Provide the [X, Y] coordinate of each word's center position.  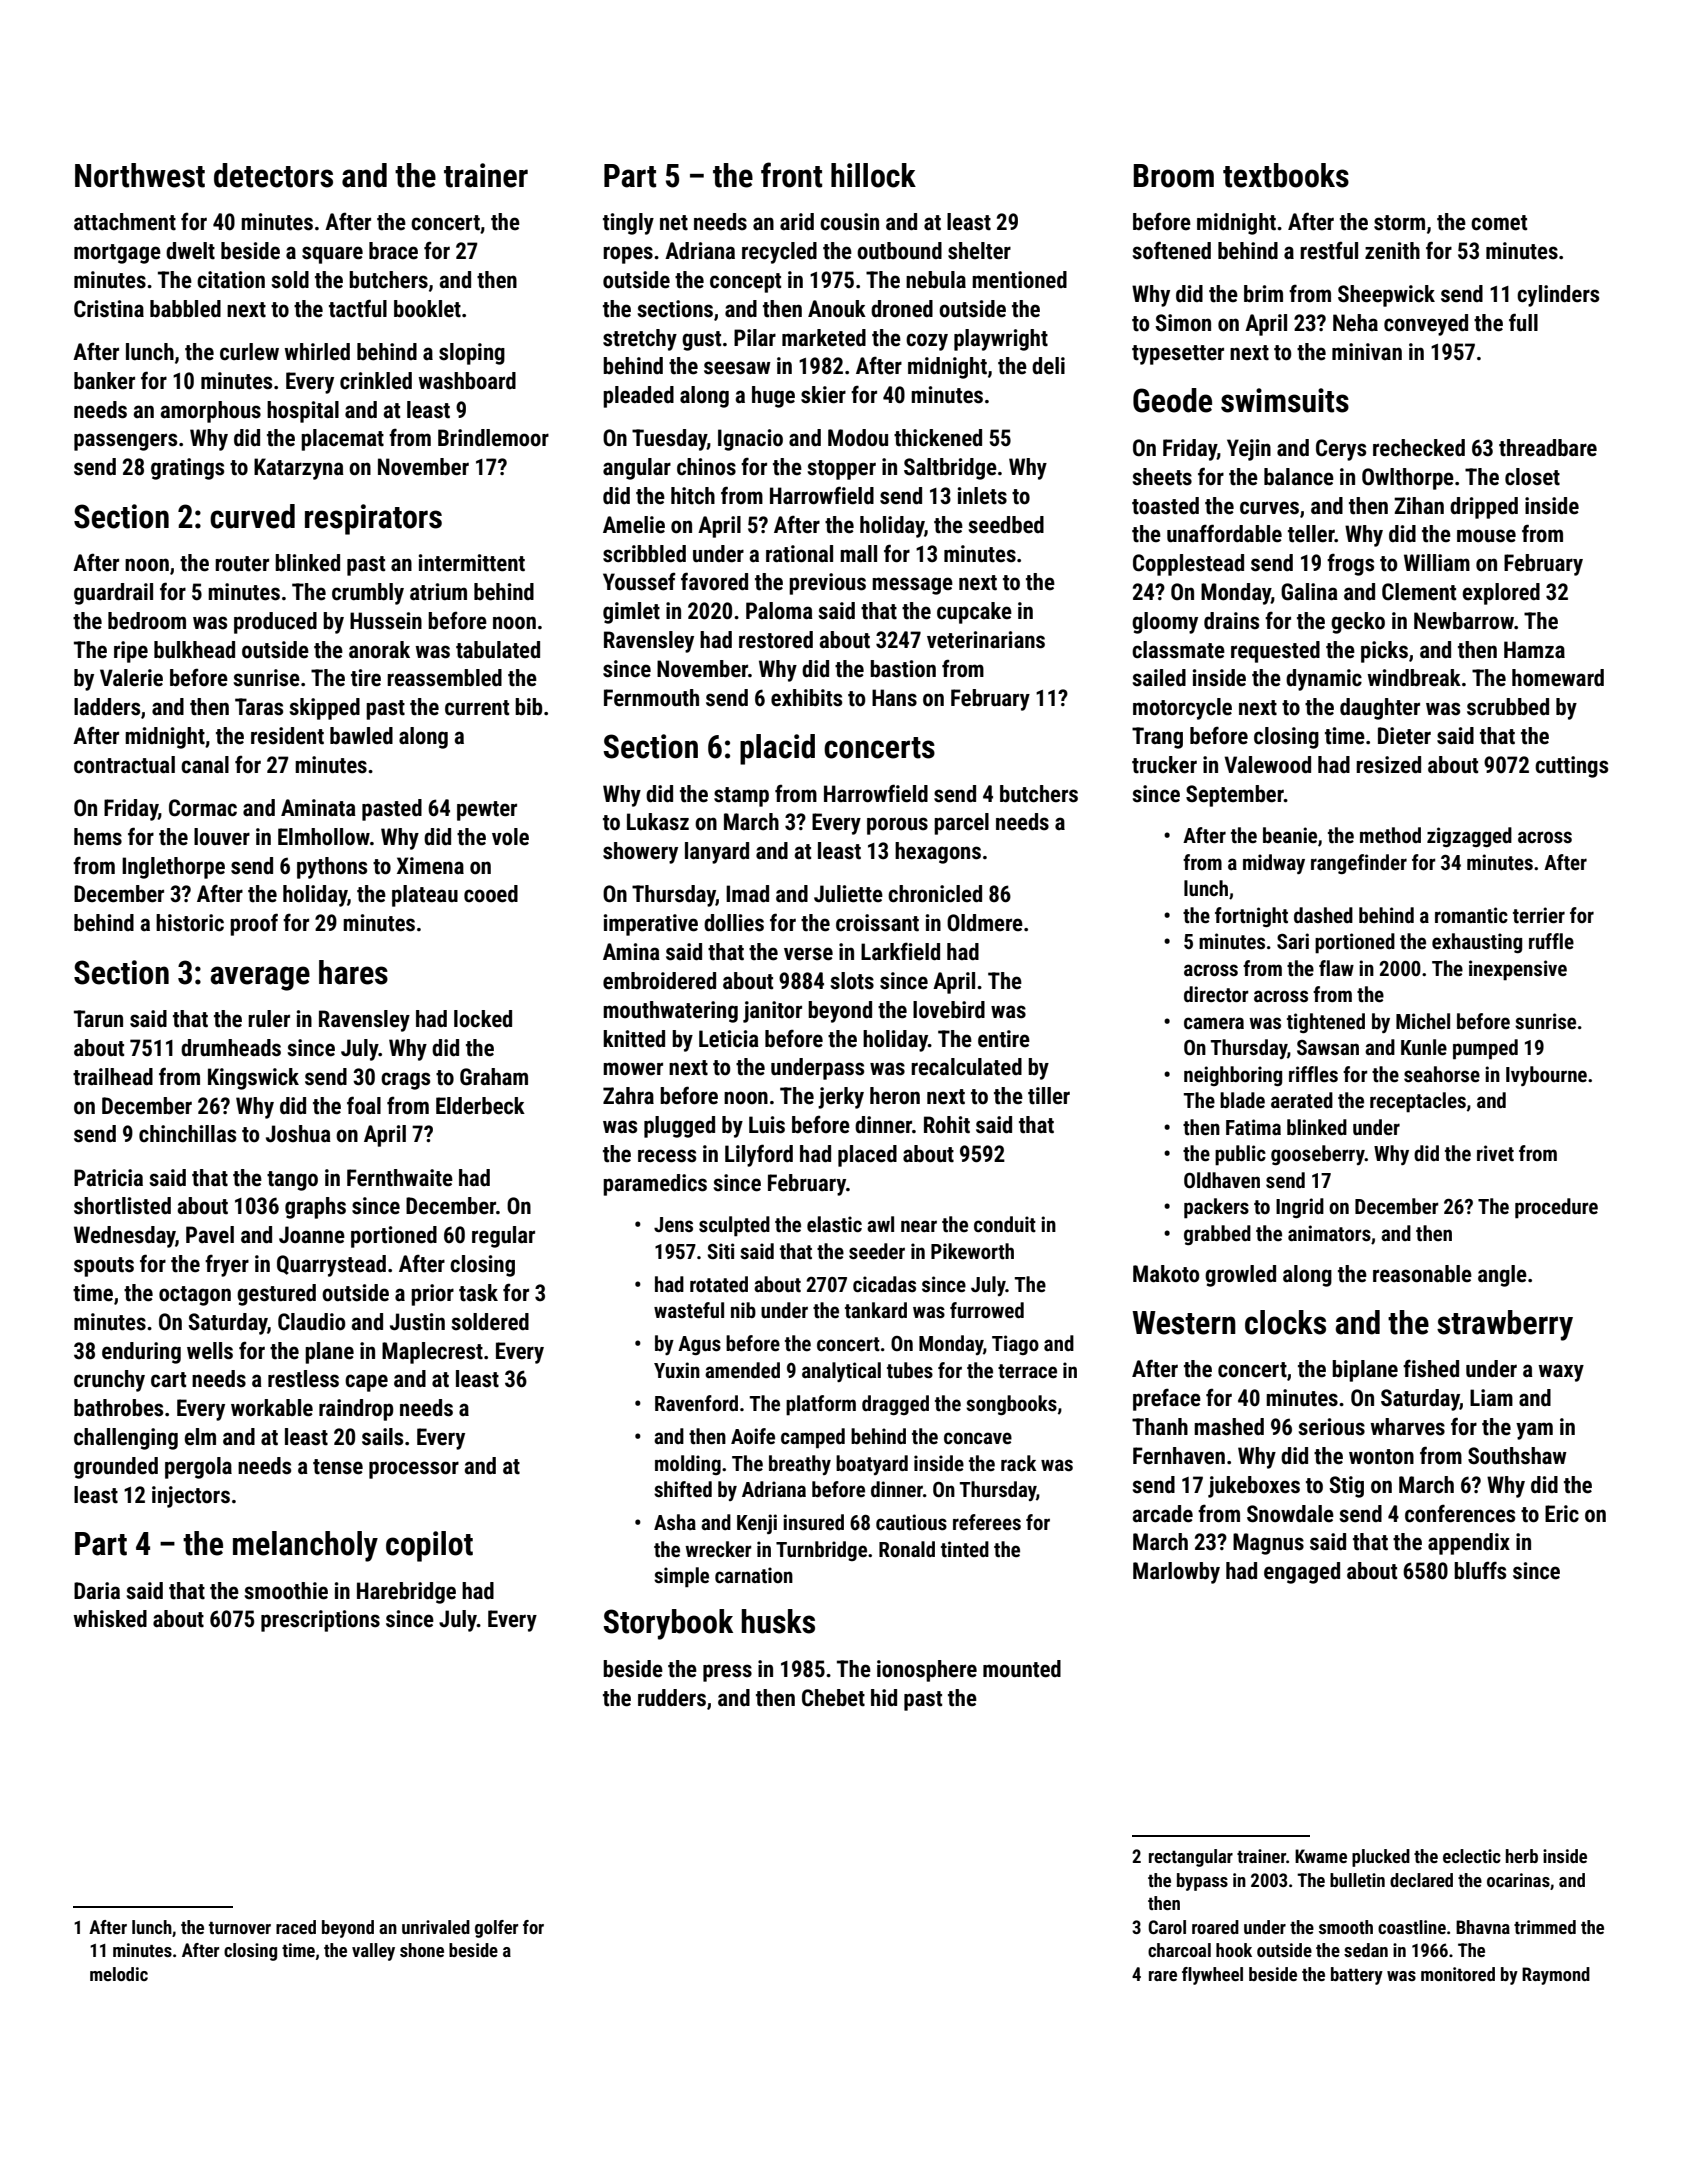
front [791, 175]
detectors [273, 175]
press [727, 1673]
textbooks [1286, 175]
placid [777, 749]
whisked [110, 1619]
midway [1274, 864]
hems [98, 837]
